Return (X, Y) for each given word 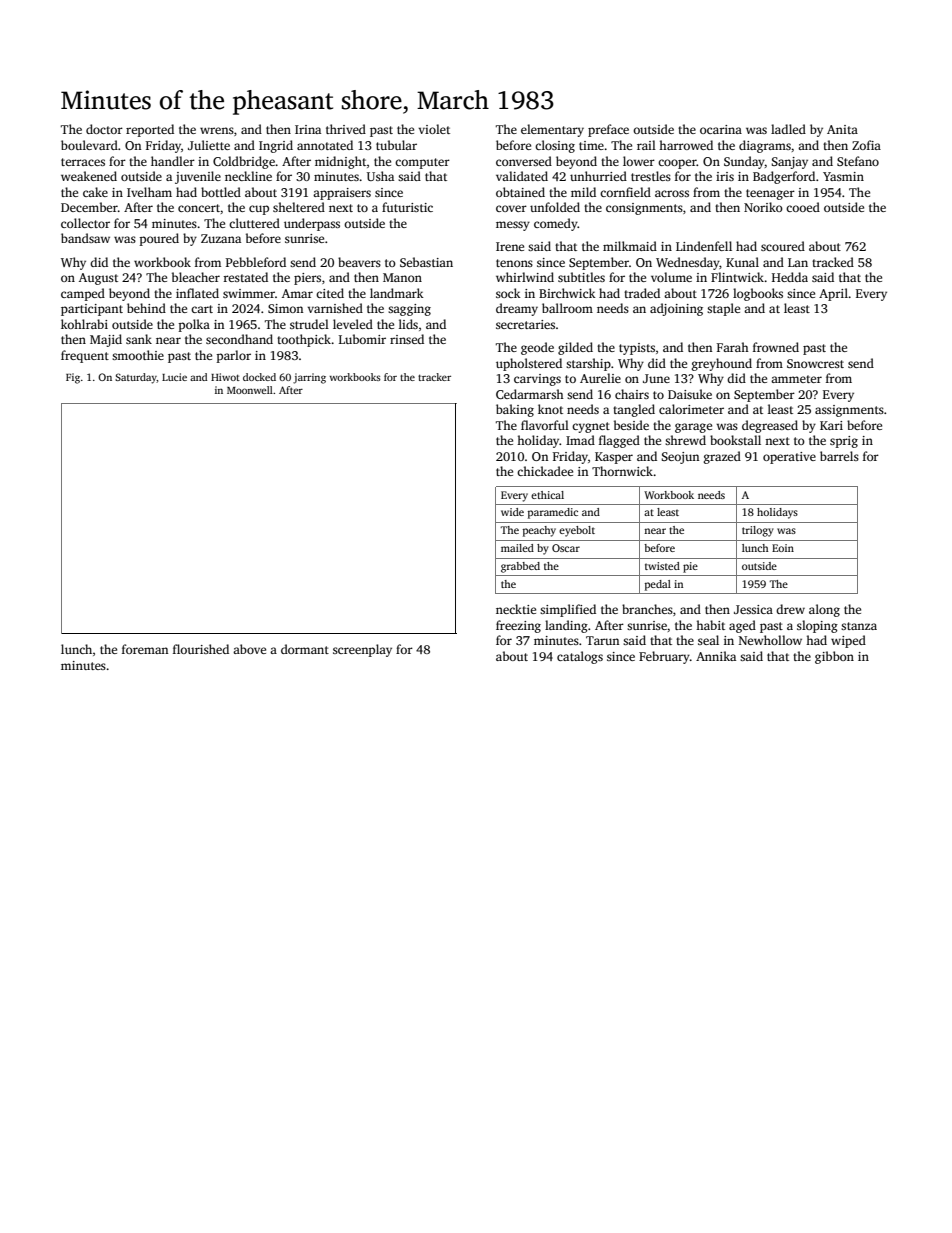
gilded (575, 348)
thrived (346, 129)
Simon (285, 308)
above (249, 649)
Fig (73, 378)
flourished (201, 649)
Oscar (566, 548)
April (833, 294)
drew (790, 609)
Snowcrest (815, 363)
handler (173, 161)
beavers (359, 262)
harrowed (686, 145)
